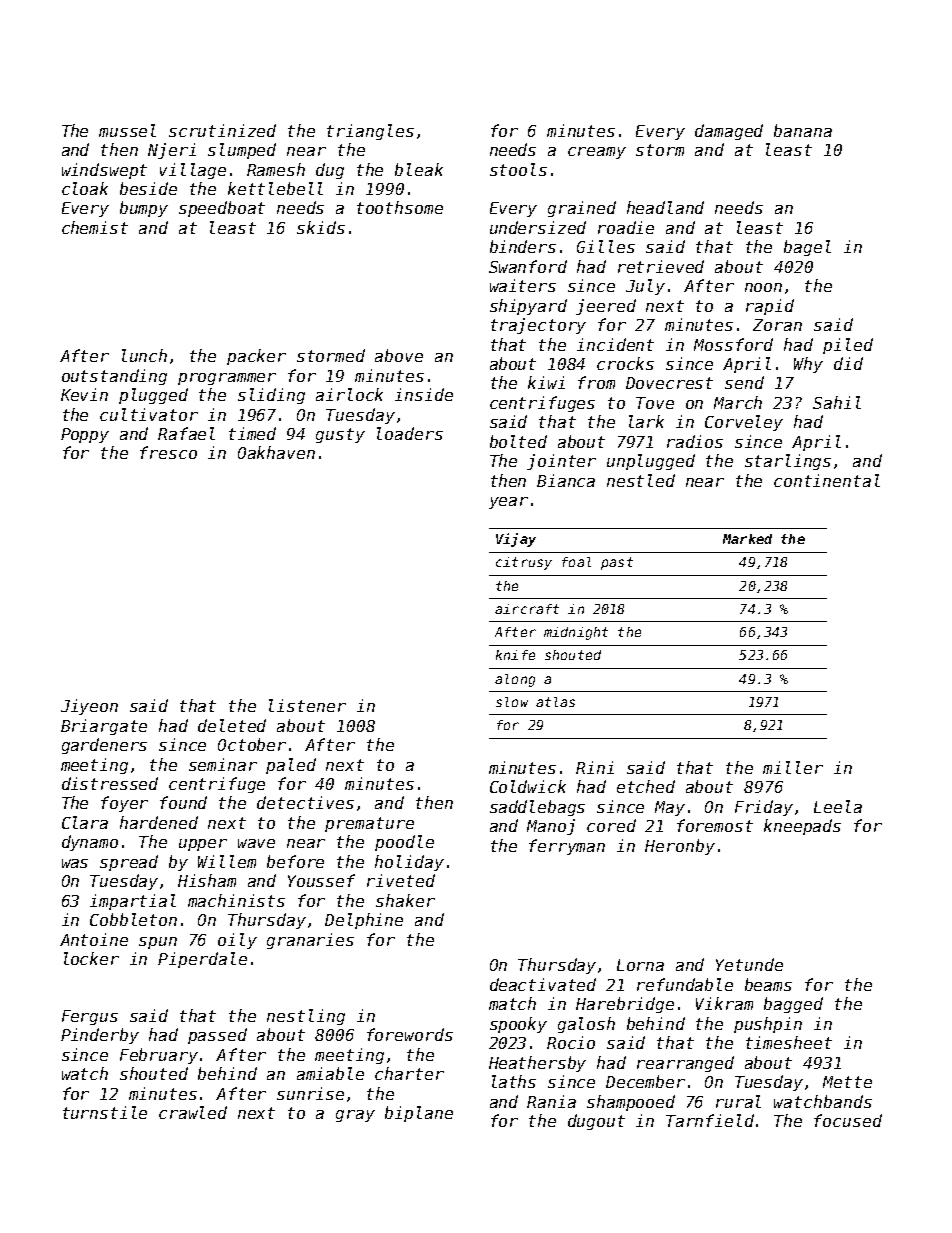 This screenshot has height=1233, width=952. I want to click on hardened, so click(159, 822).
